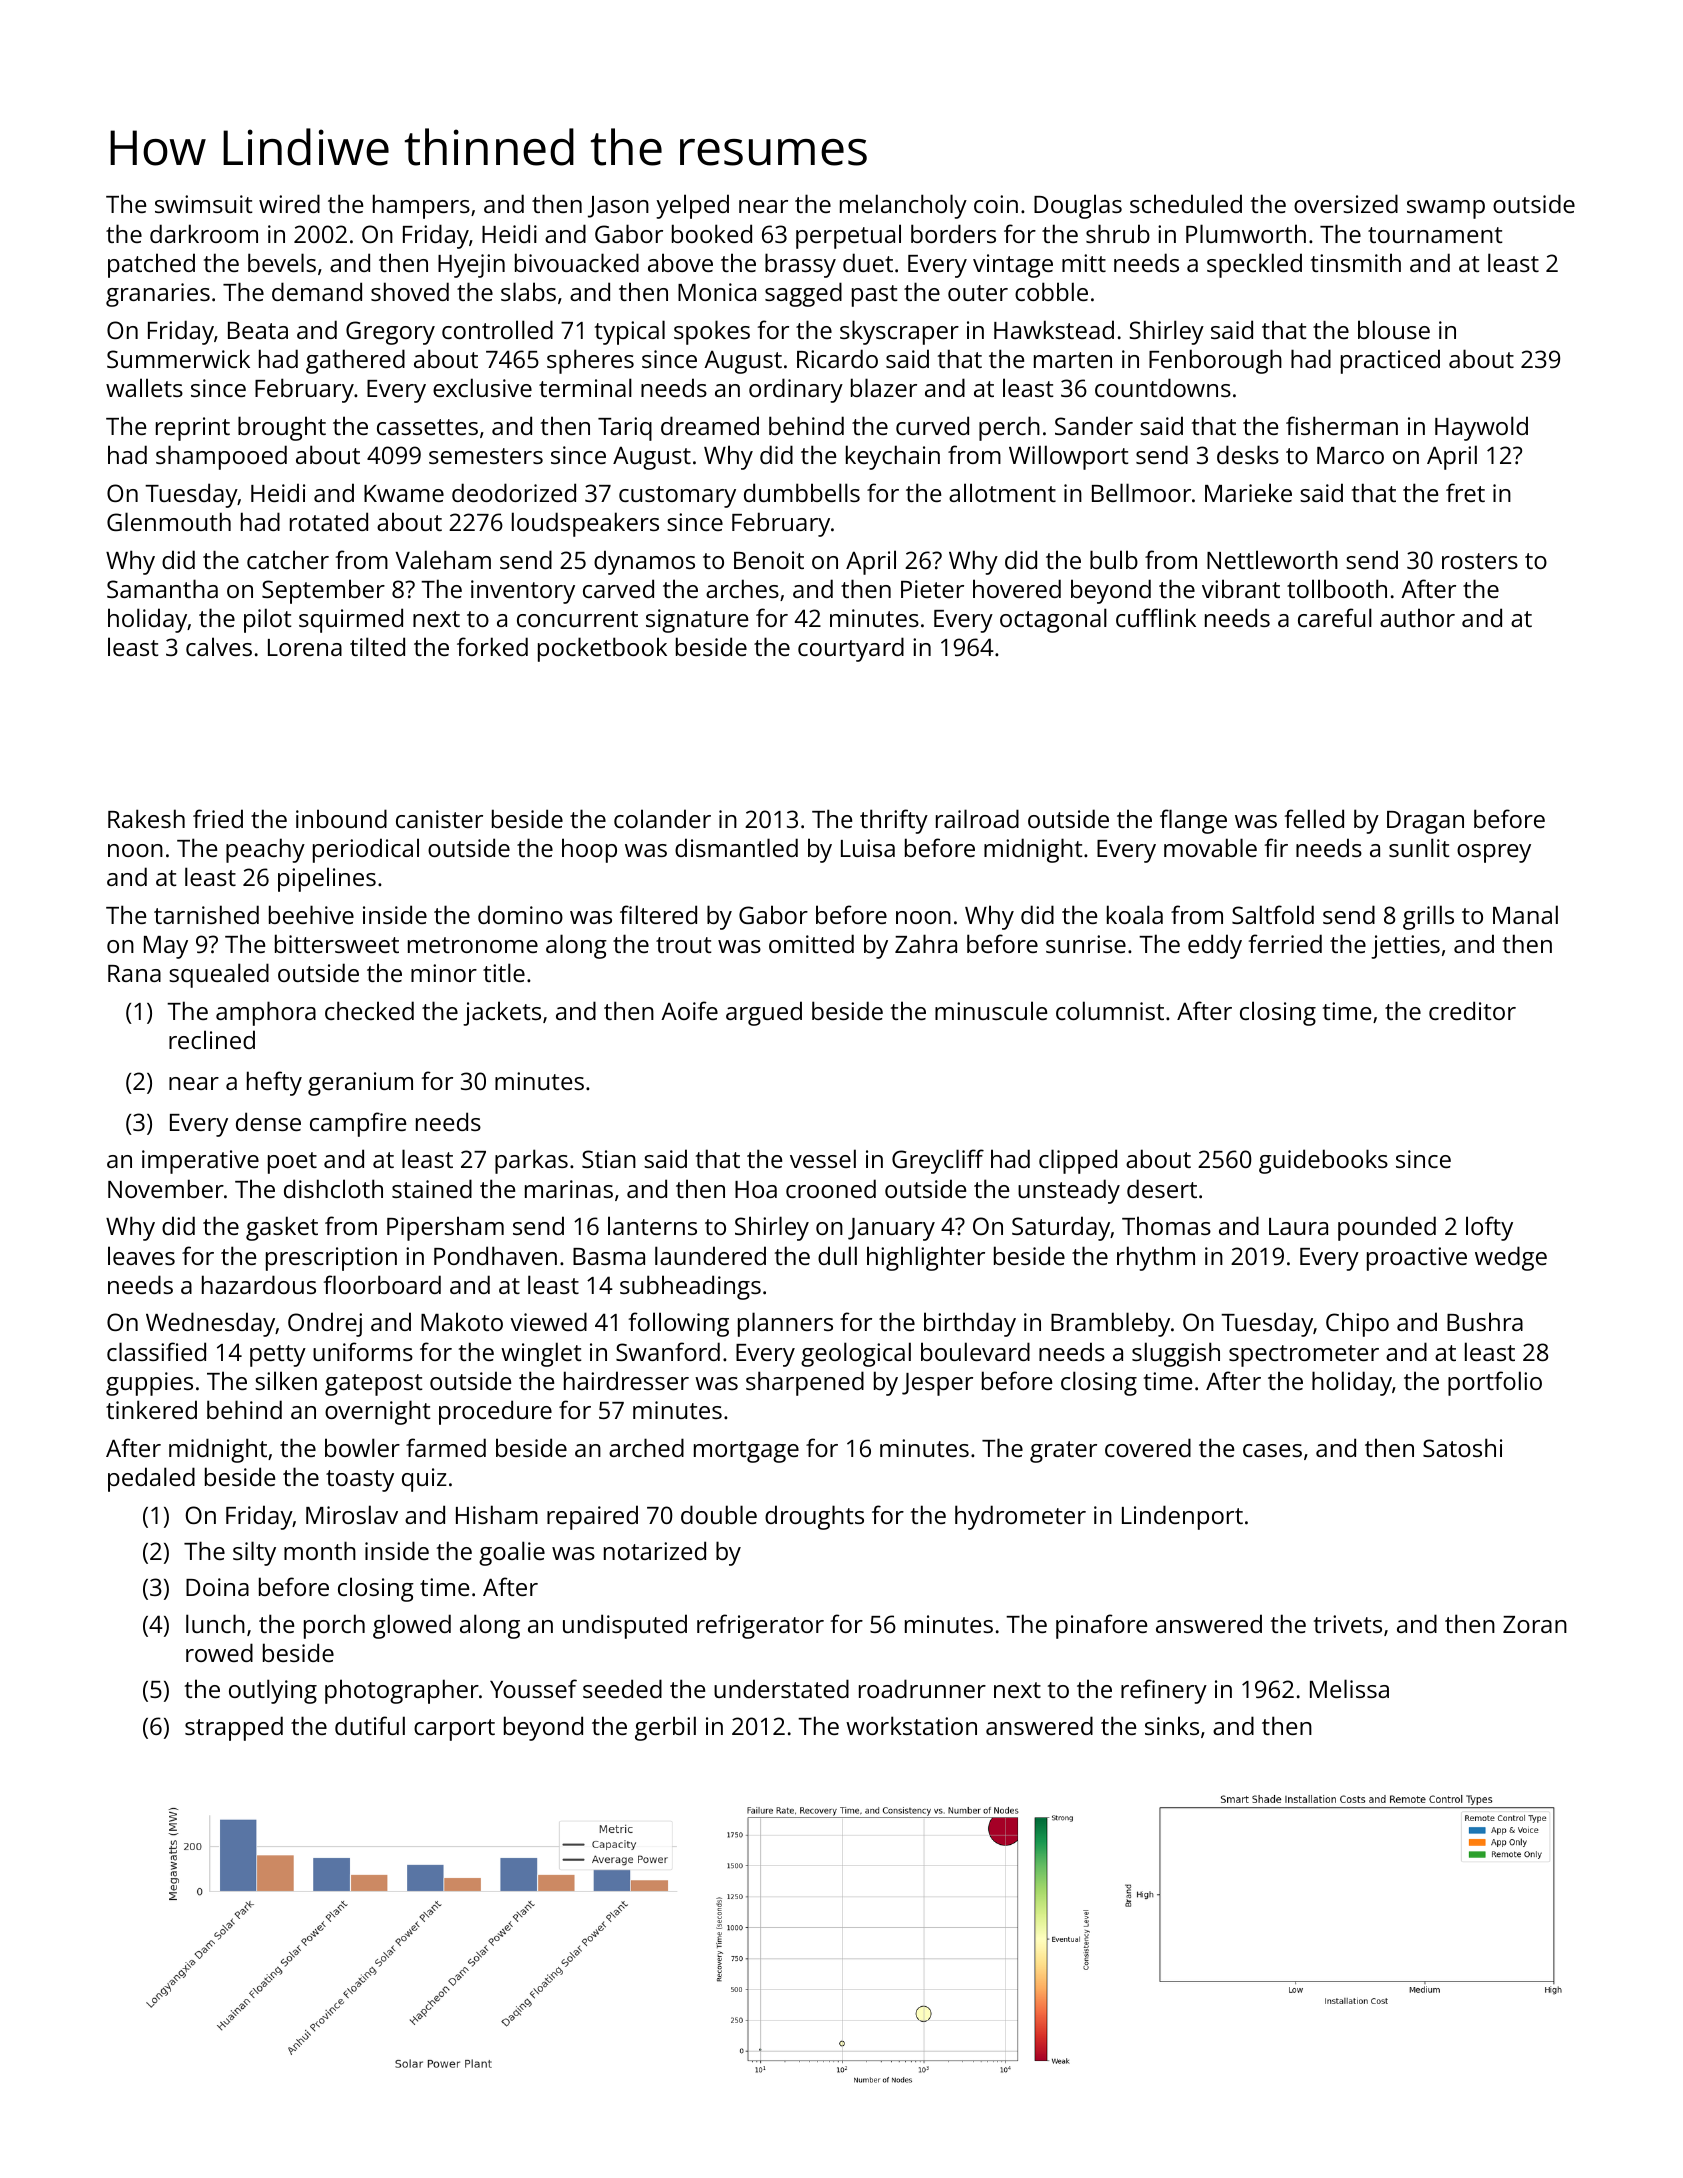 This document has height=2178, width=1683. I want to click on lofty, so click(1489, 1228).
